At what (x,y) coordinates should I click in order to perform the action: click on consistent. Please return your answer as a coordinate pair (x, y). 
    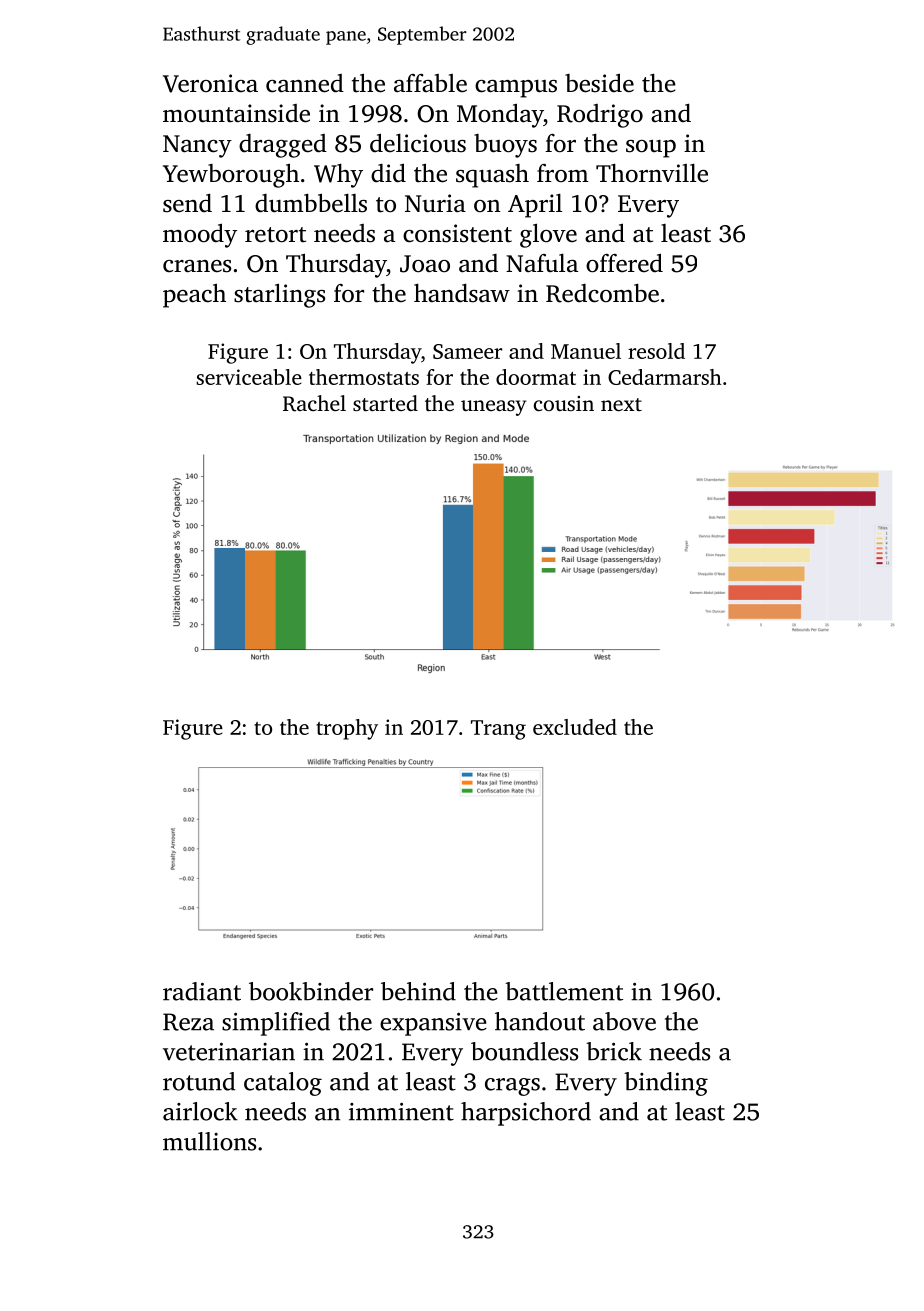
    Looking at the image, I should click on (457, 233).
